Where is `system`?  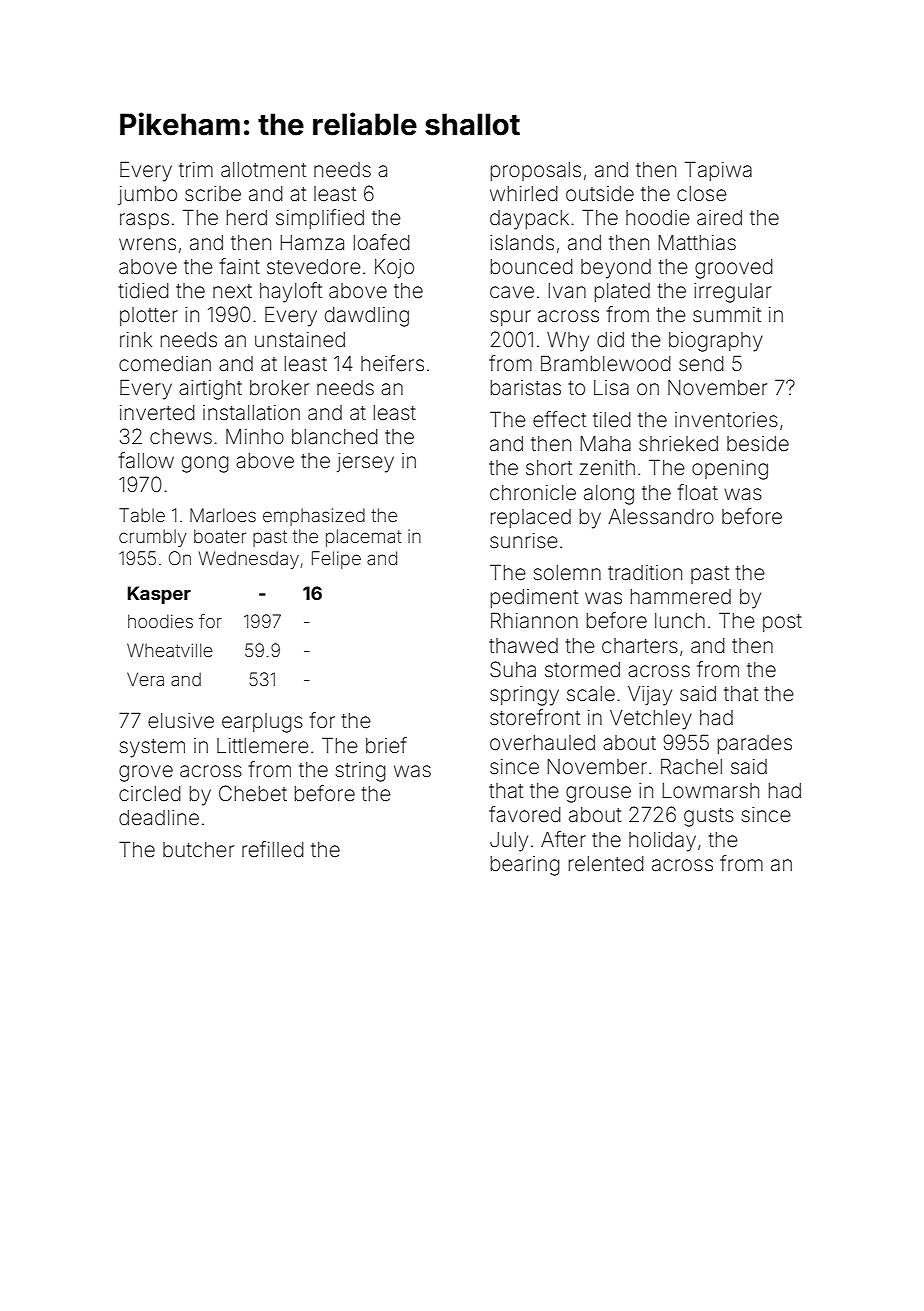
system is located at coordinates (152, 748).
